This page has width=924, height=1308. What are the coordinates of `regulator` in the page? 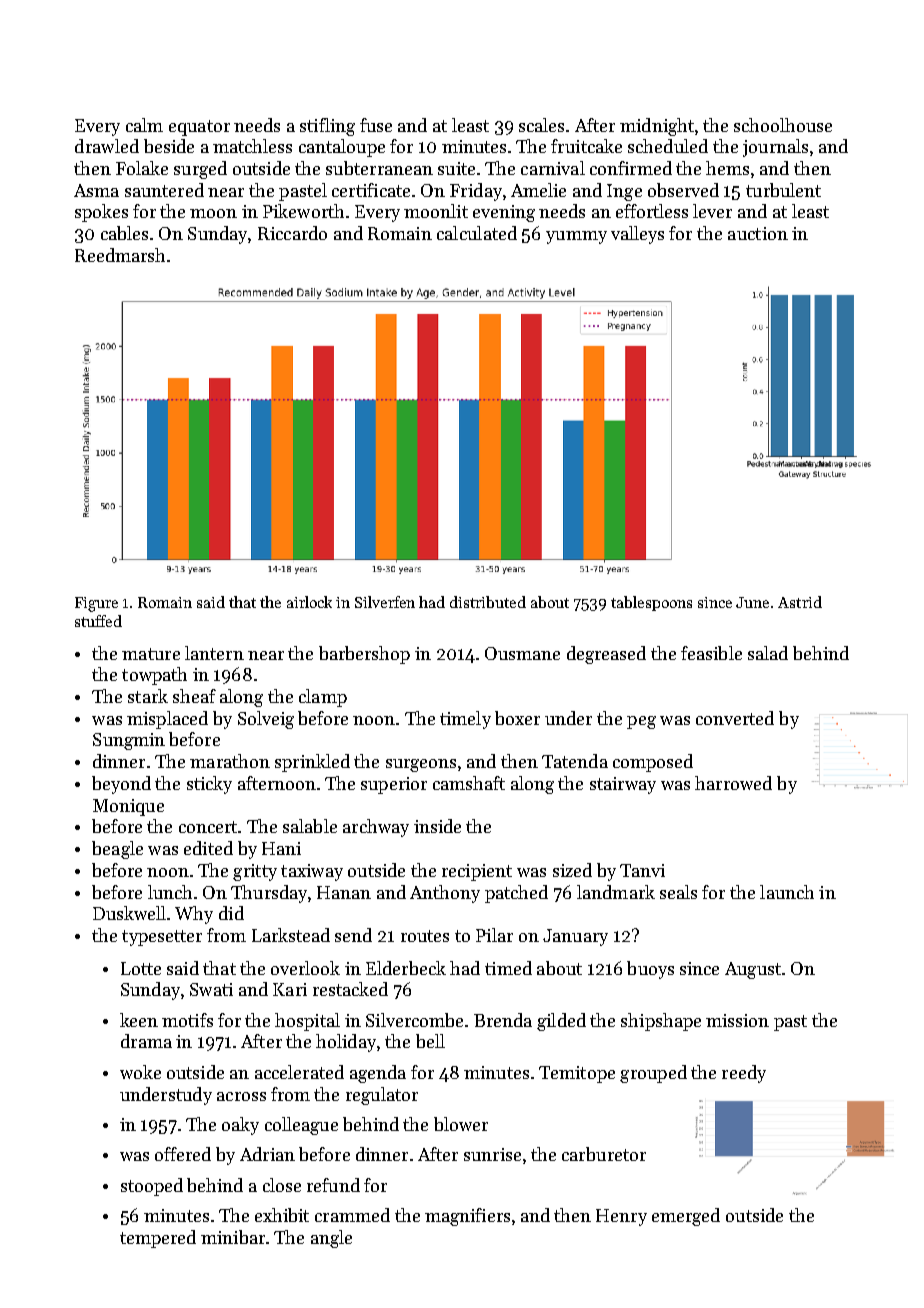 It's located at (382, 1096).
